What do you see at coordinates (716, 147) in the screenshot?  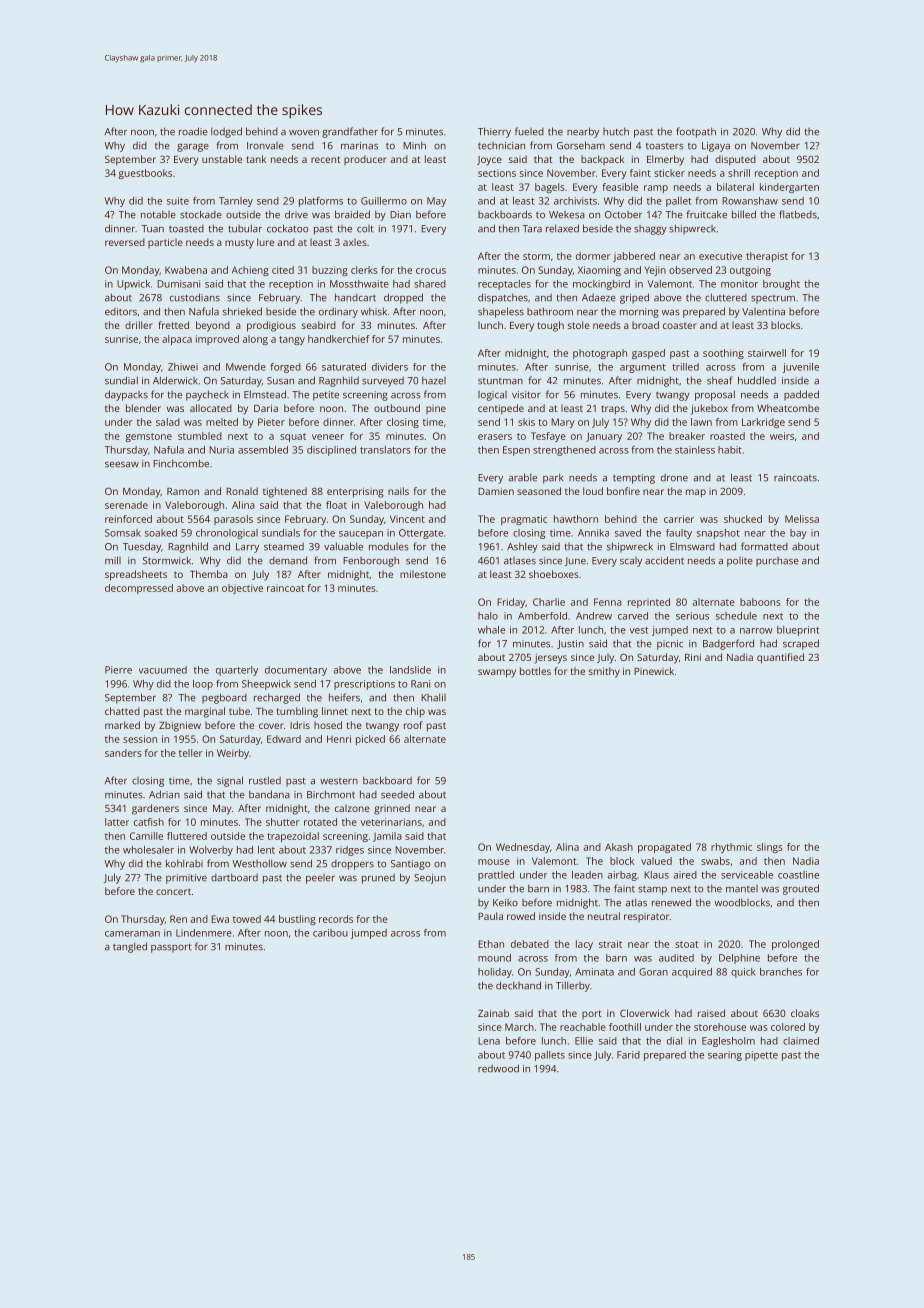 I see `Ligaya` at bounding box center [716, 147].
